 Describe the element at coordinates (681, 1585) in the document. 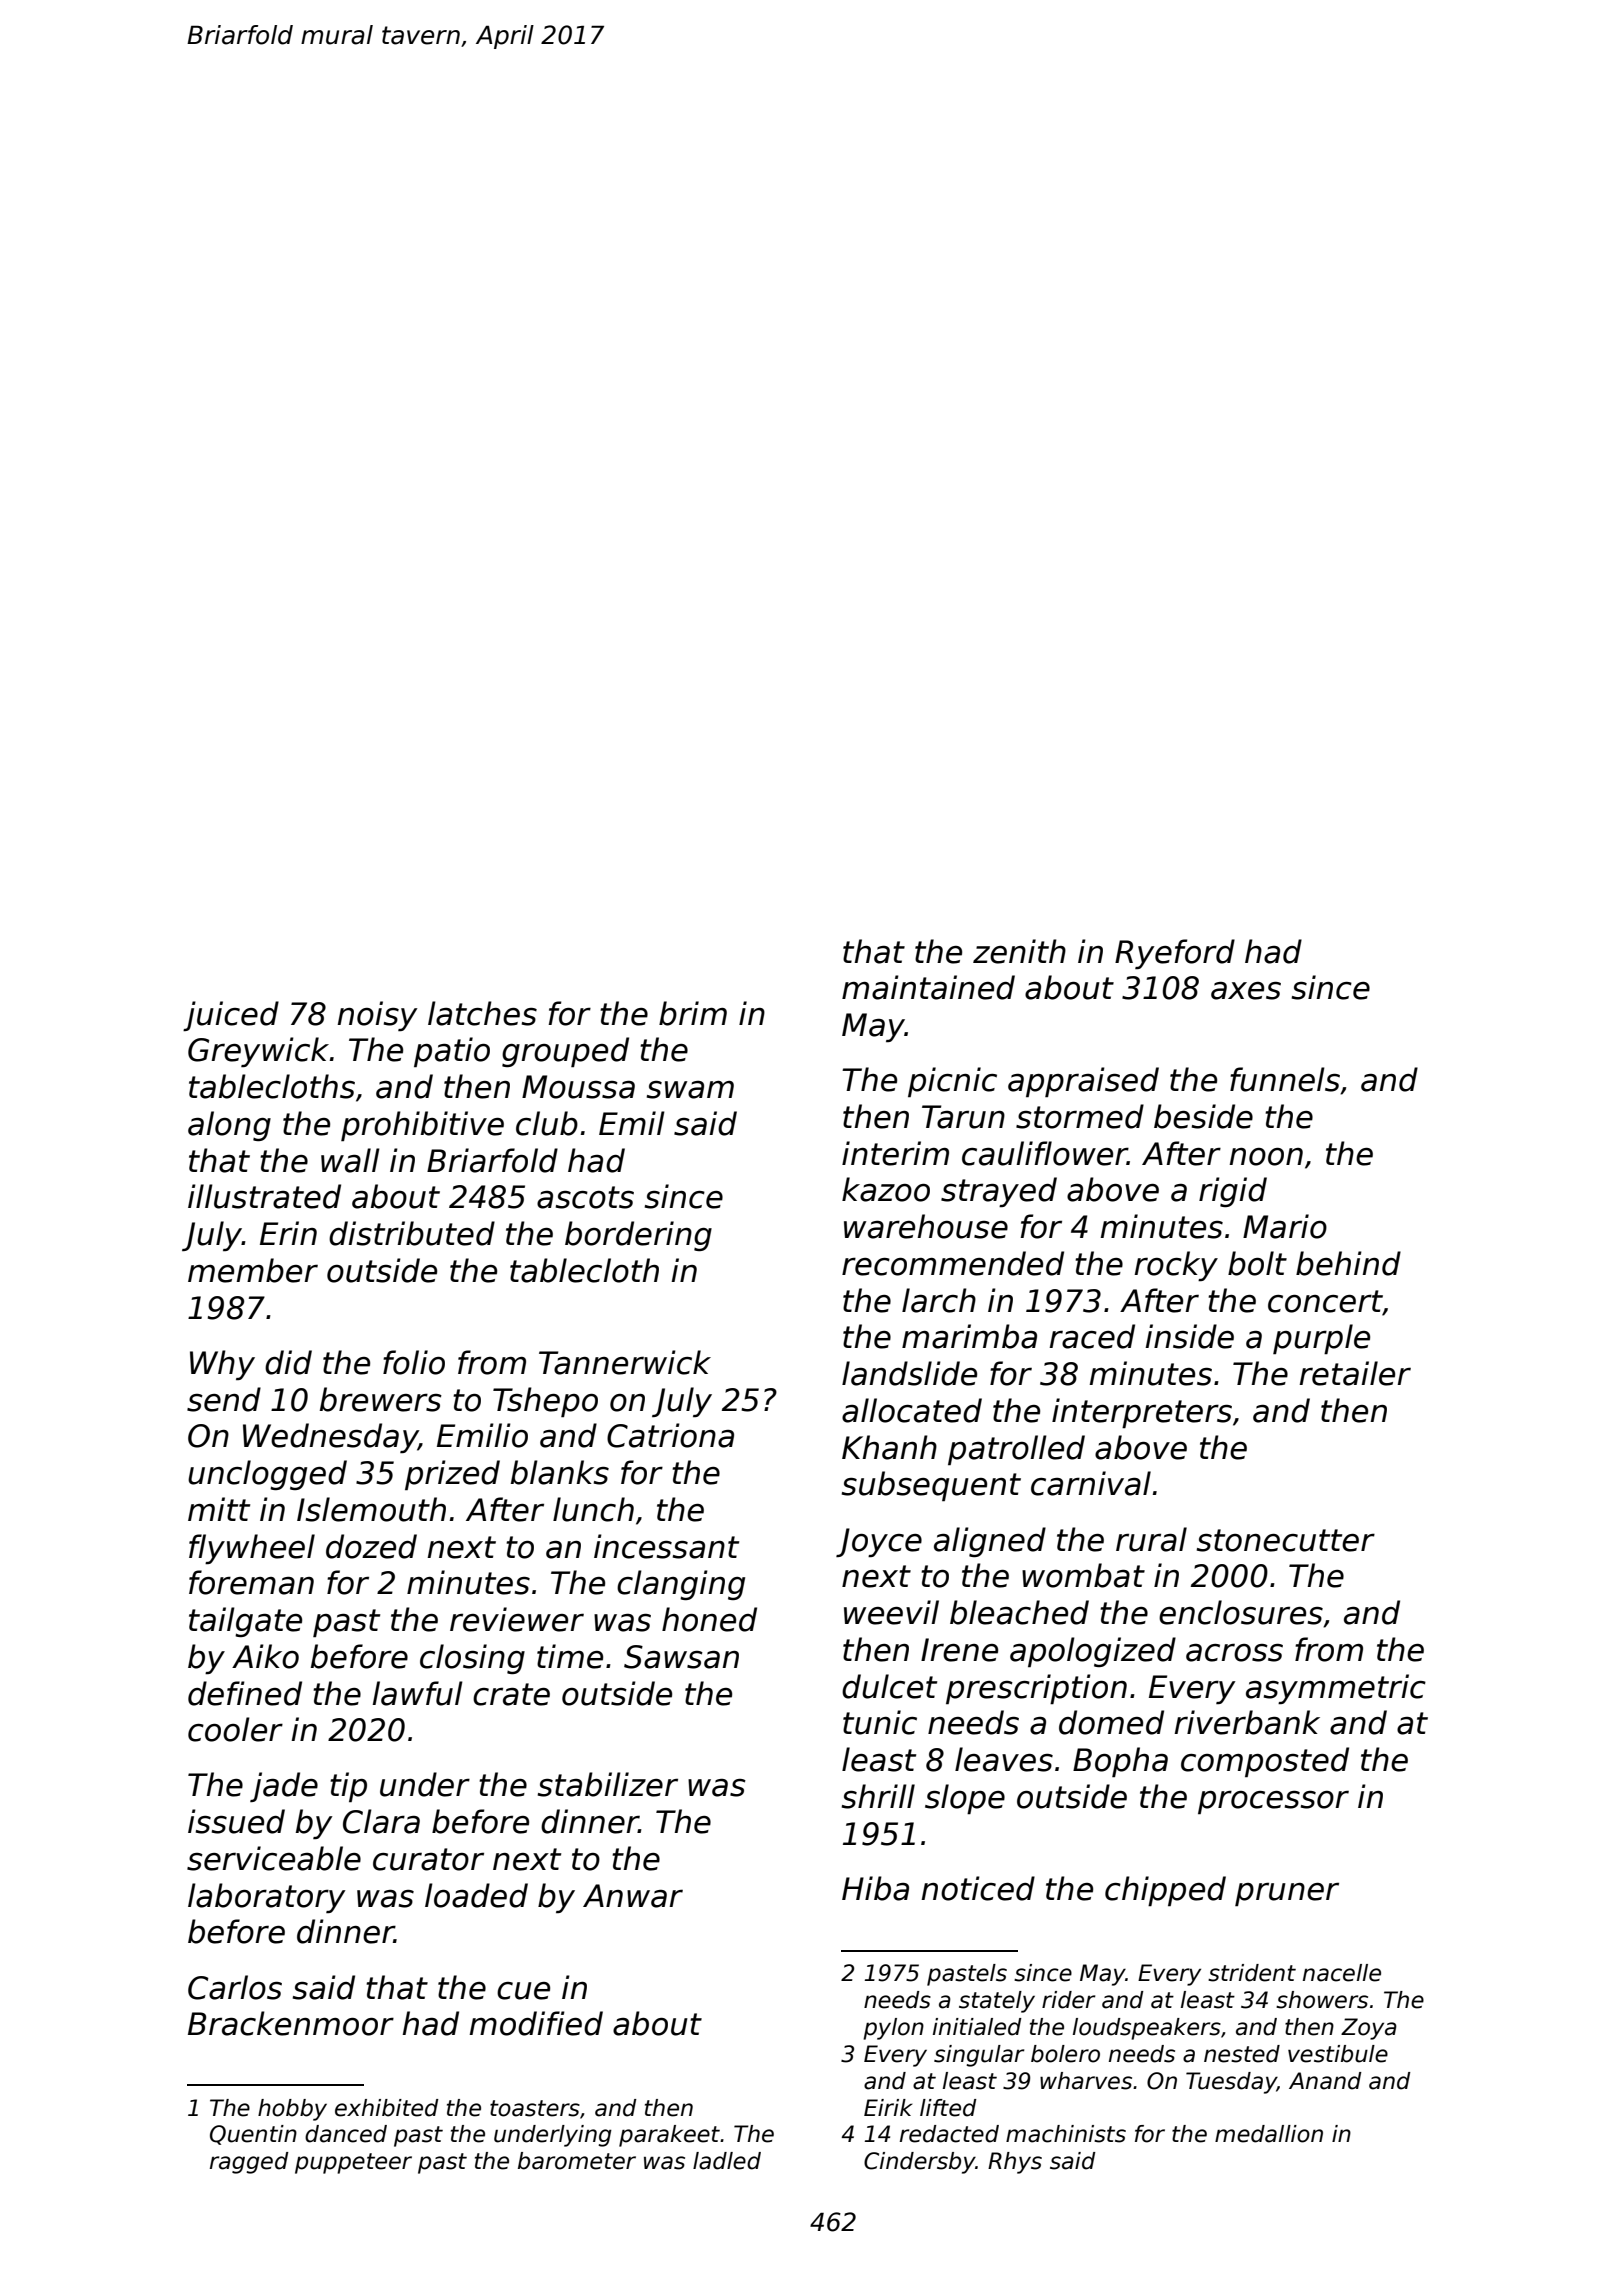

I see `clanging` at that location.
